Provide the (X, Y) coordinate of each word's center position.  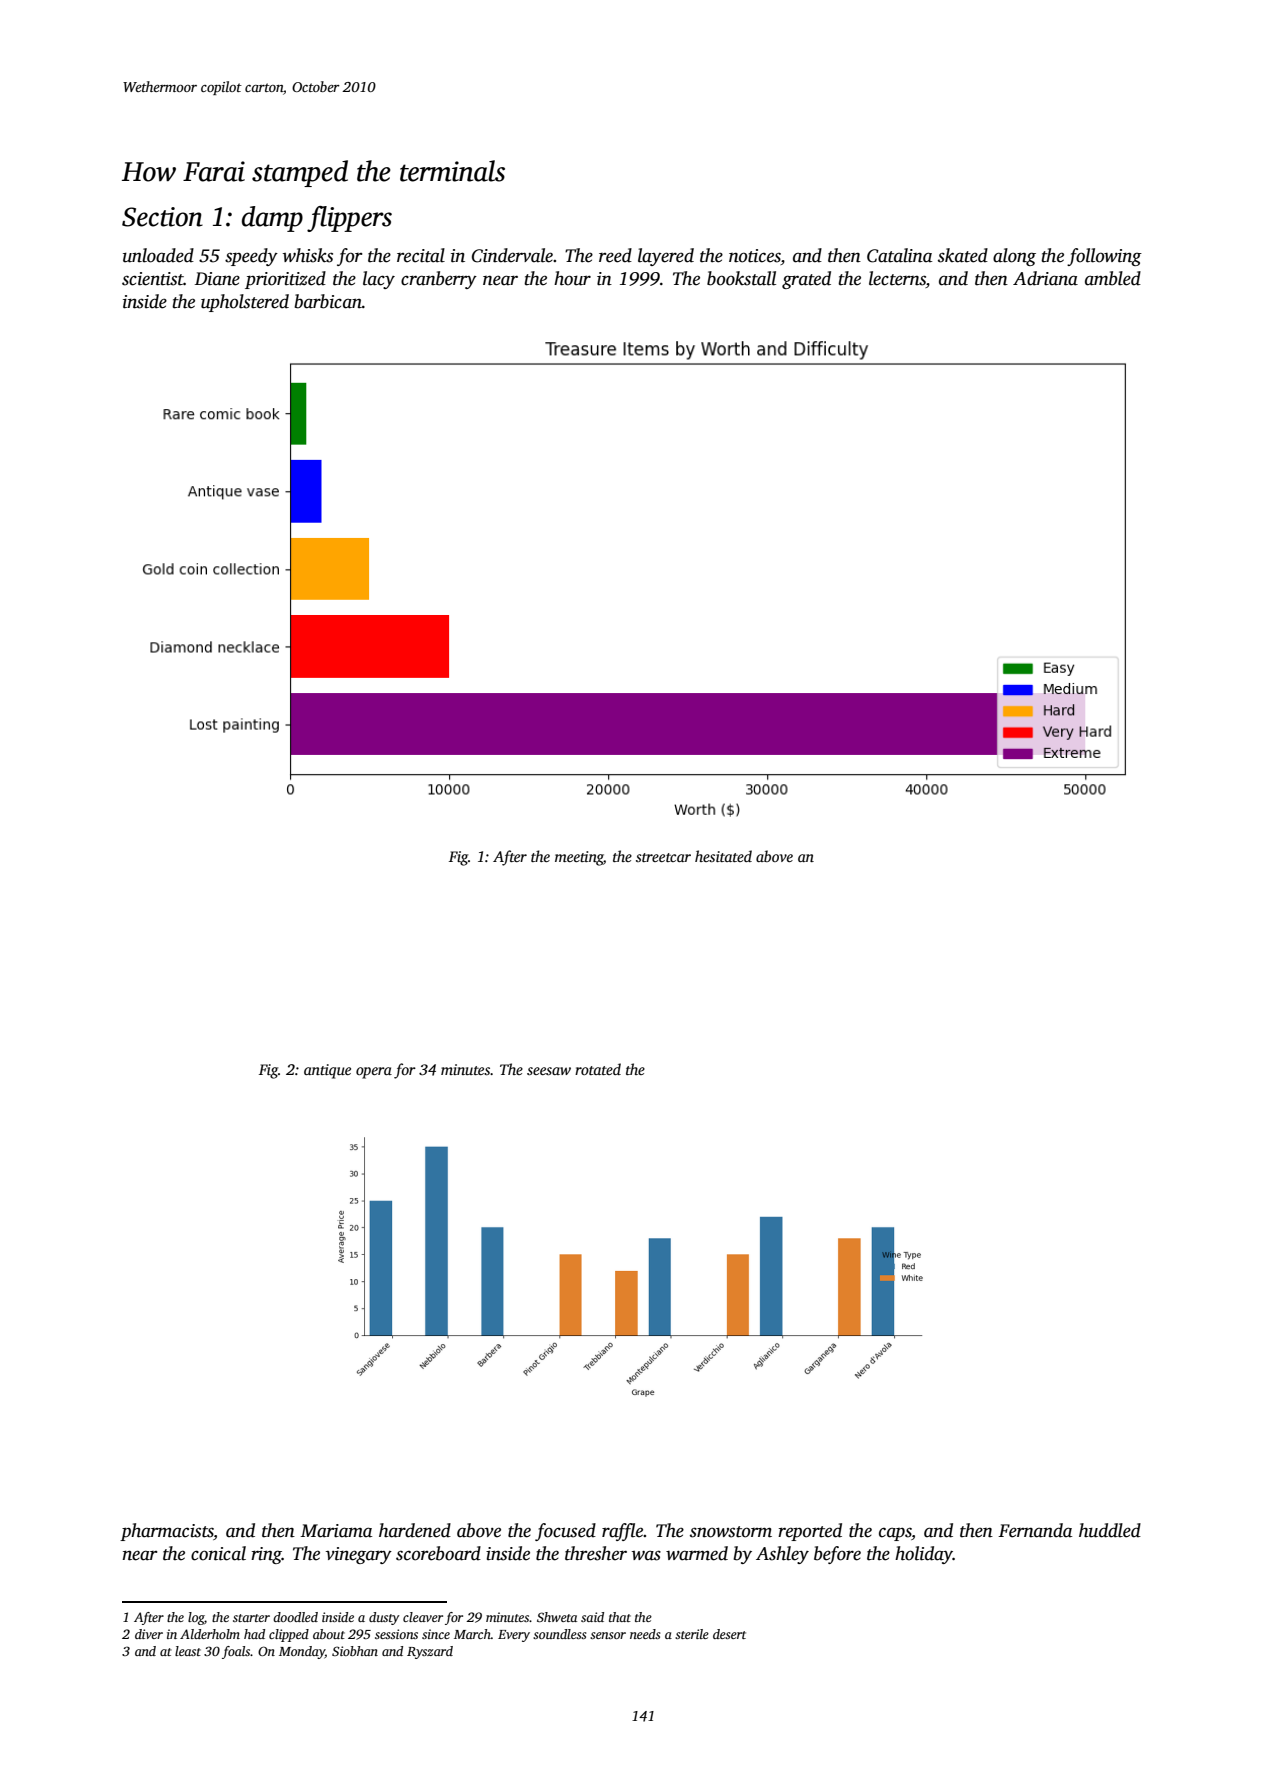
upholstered (245, 303)
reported (810, 1532)
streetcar (663, 857)
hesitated (723, 856)
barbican (328, 301)
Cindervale (512, 255)
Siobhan (355, 1651)
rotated (598, 1069)
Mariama (336, 1531)
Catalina (899, 255)
